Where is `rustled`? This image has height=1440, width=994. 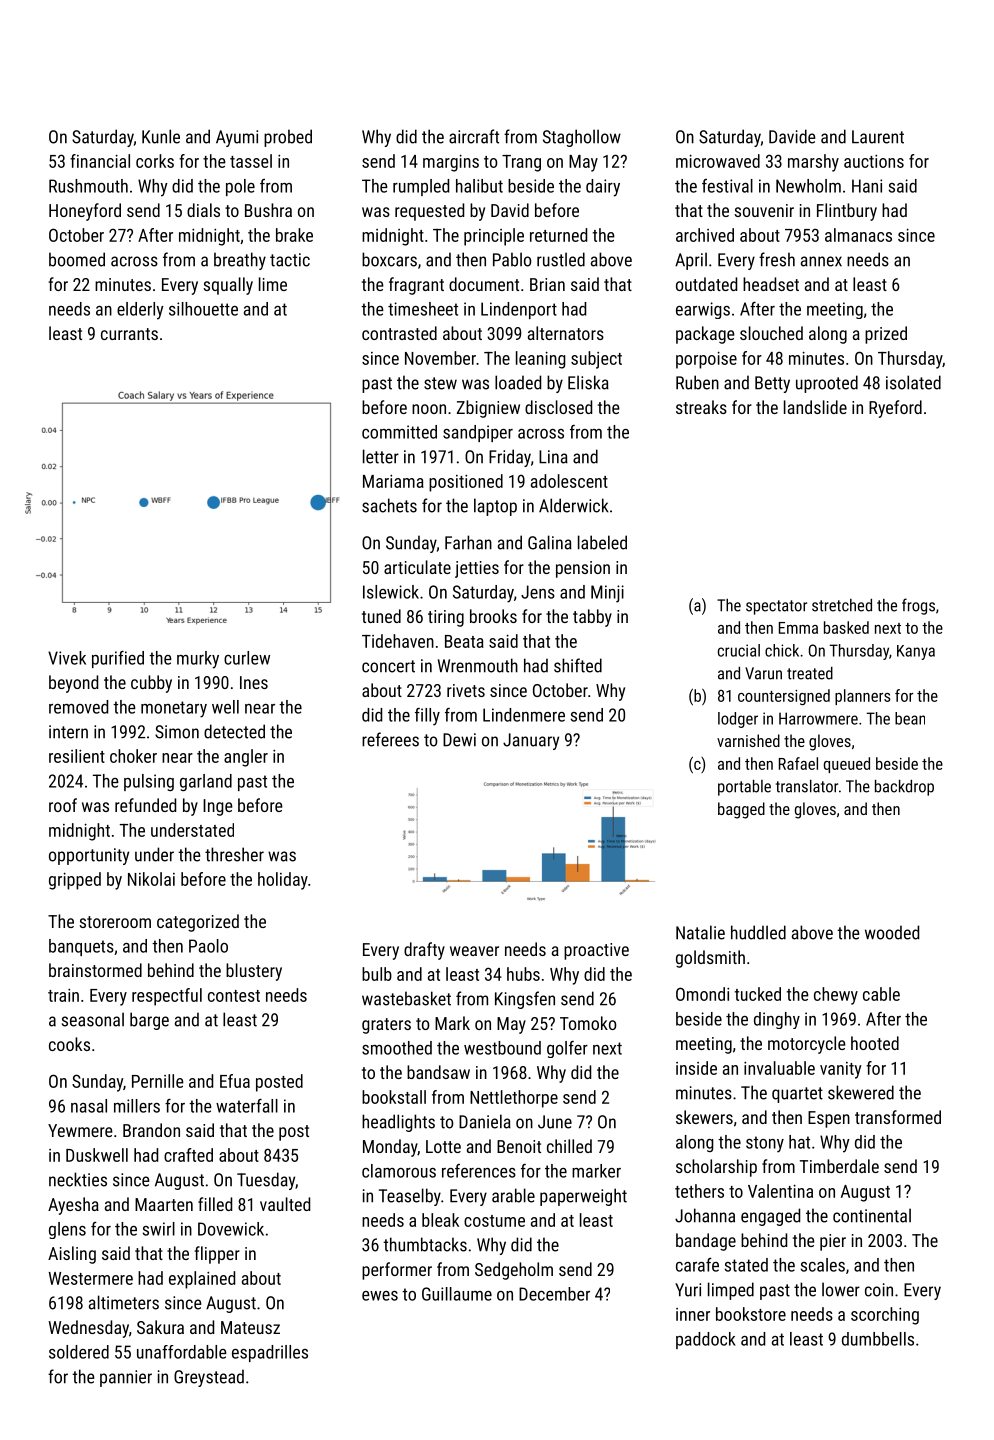
rustled is located at coordinates (561, 259).
